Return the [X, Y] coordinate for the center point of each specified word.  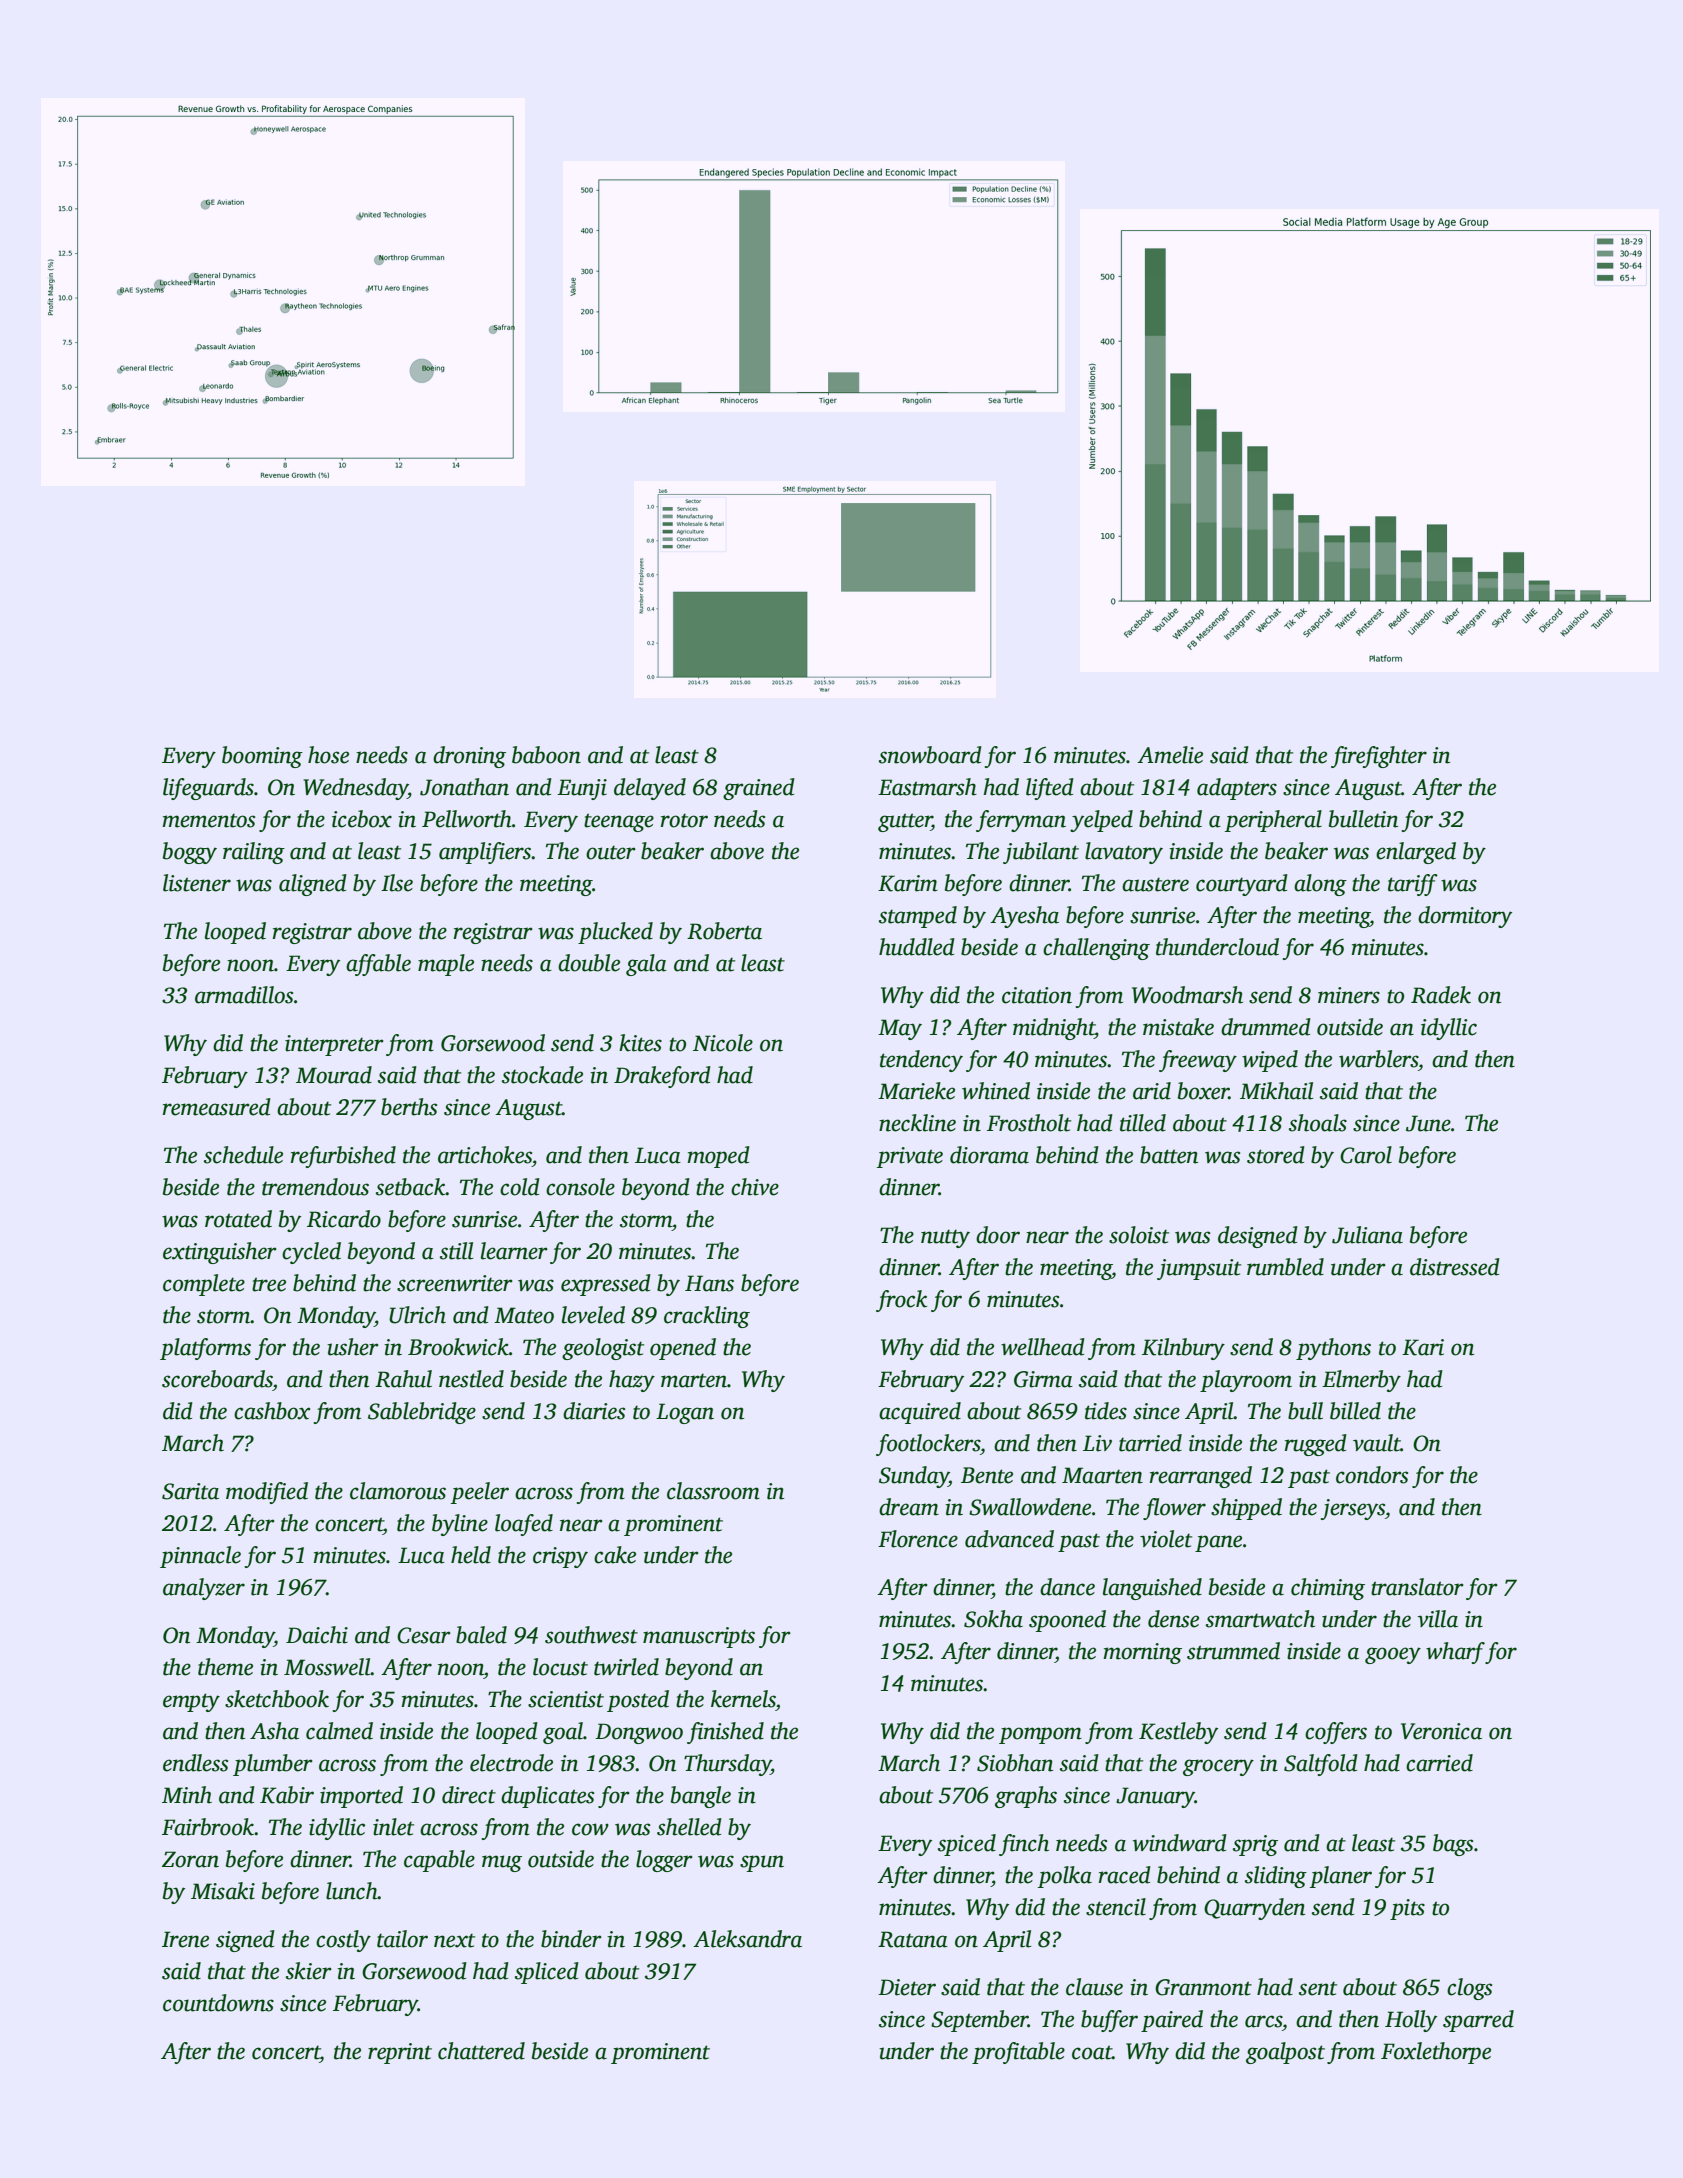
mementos [208, 820]
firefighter [1379, 757]
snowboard [930, 755]
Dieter [907, 1987]
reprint [400, 2053]
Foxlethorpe [1436, 2053]
